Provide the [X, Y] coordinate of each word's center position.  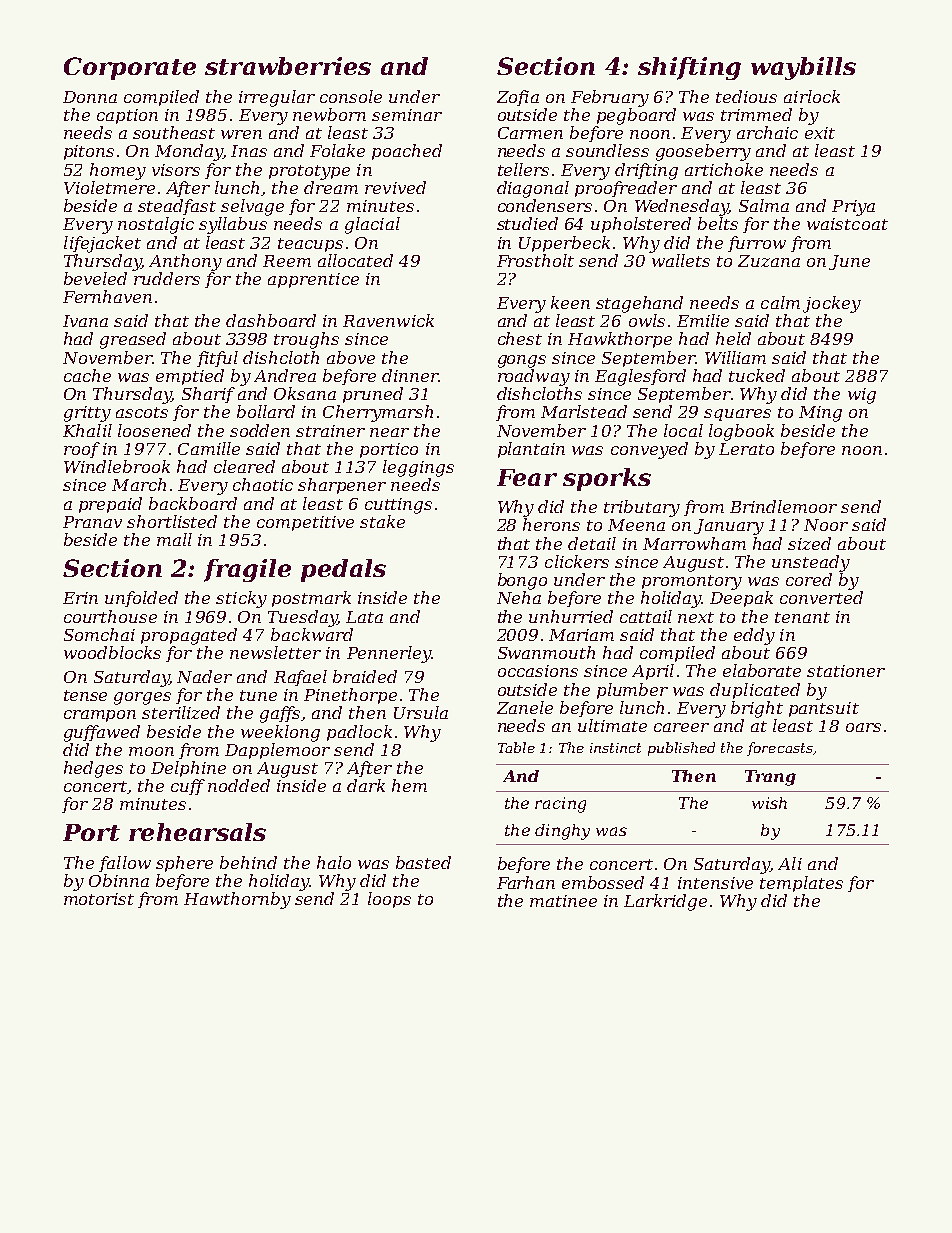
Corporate [130, 68]
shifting [689, 68]
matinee [563, 901]
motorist [99, 899]
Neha [519, 597]
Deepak [741, 599]
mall [174, 539]
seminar [407, 115]
